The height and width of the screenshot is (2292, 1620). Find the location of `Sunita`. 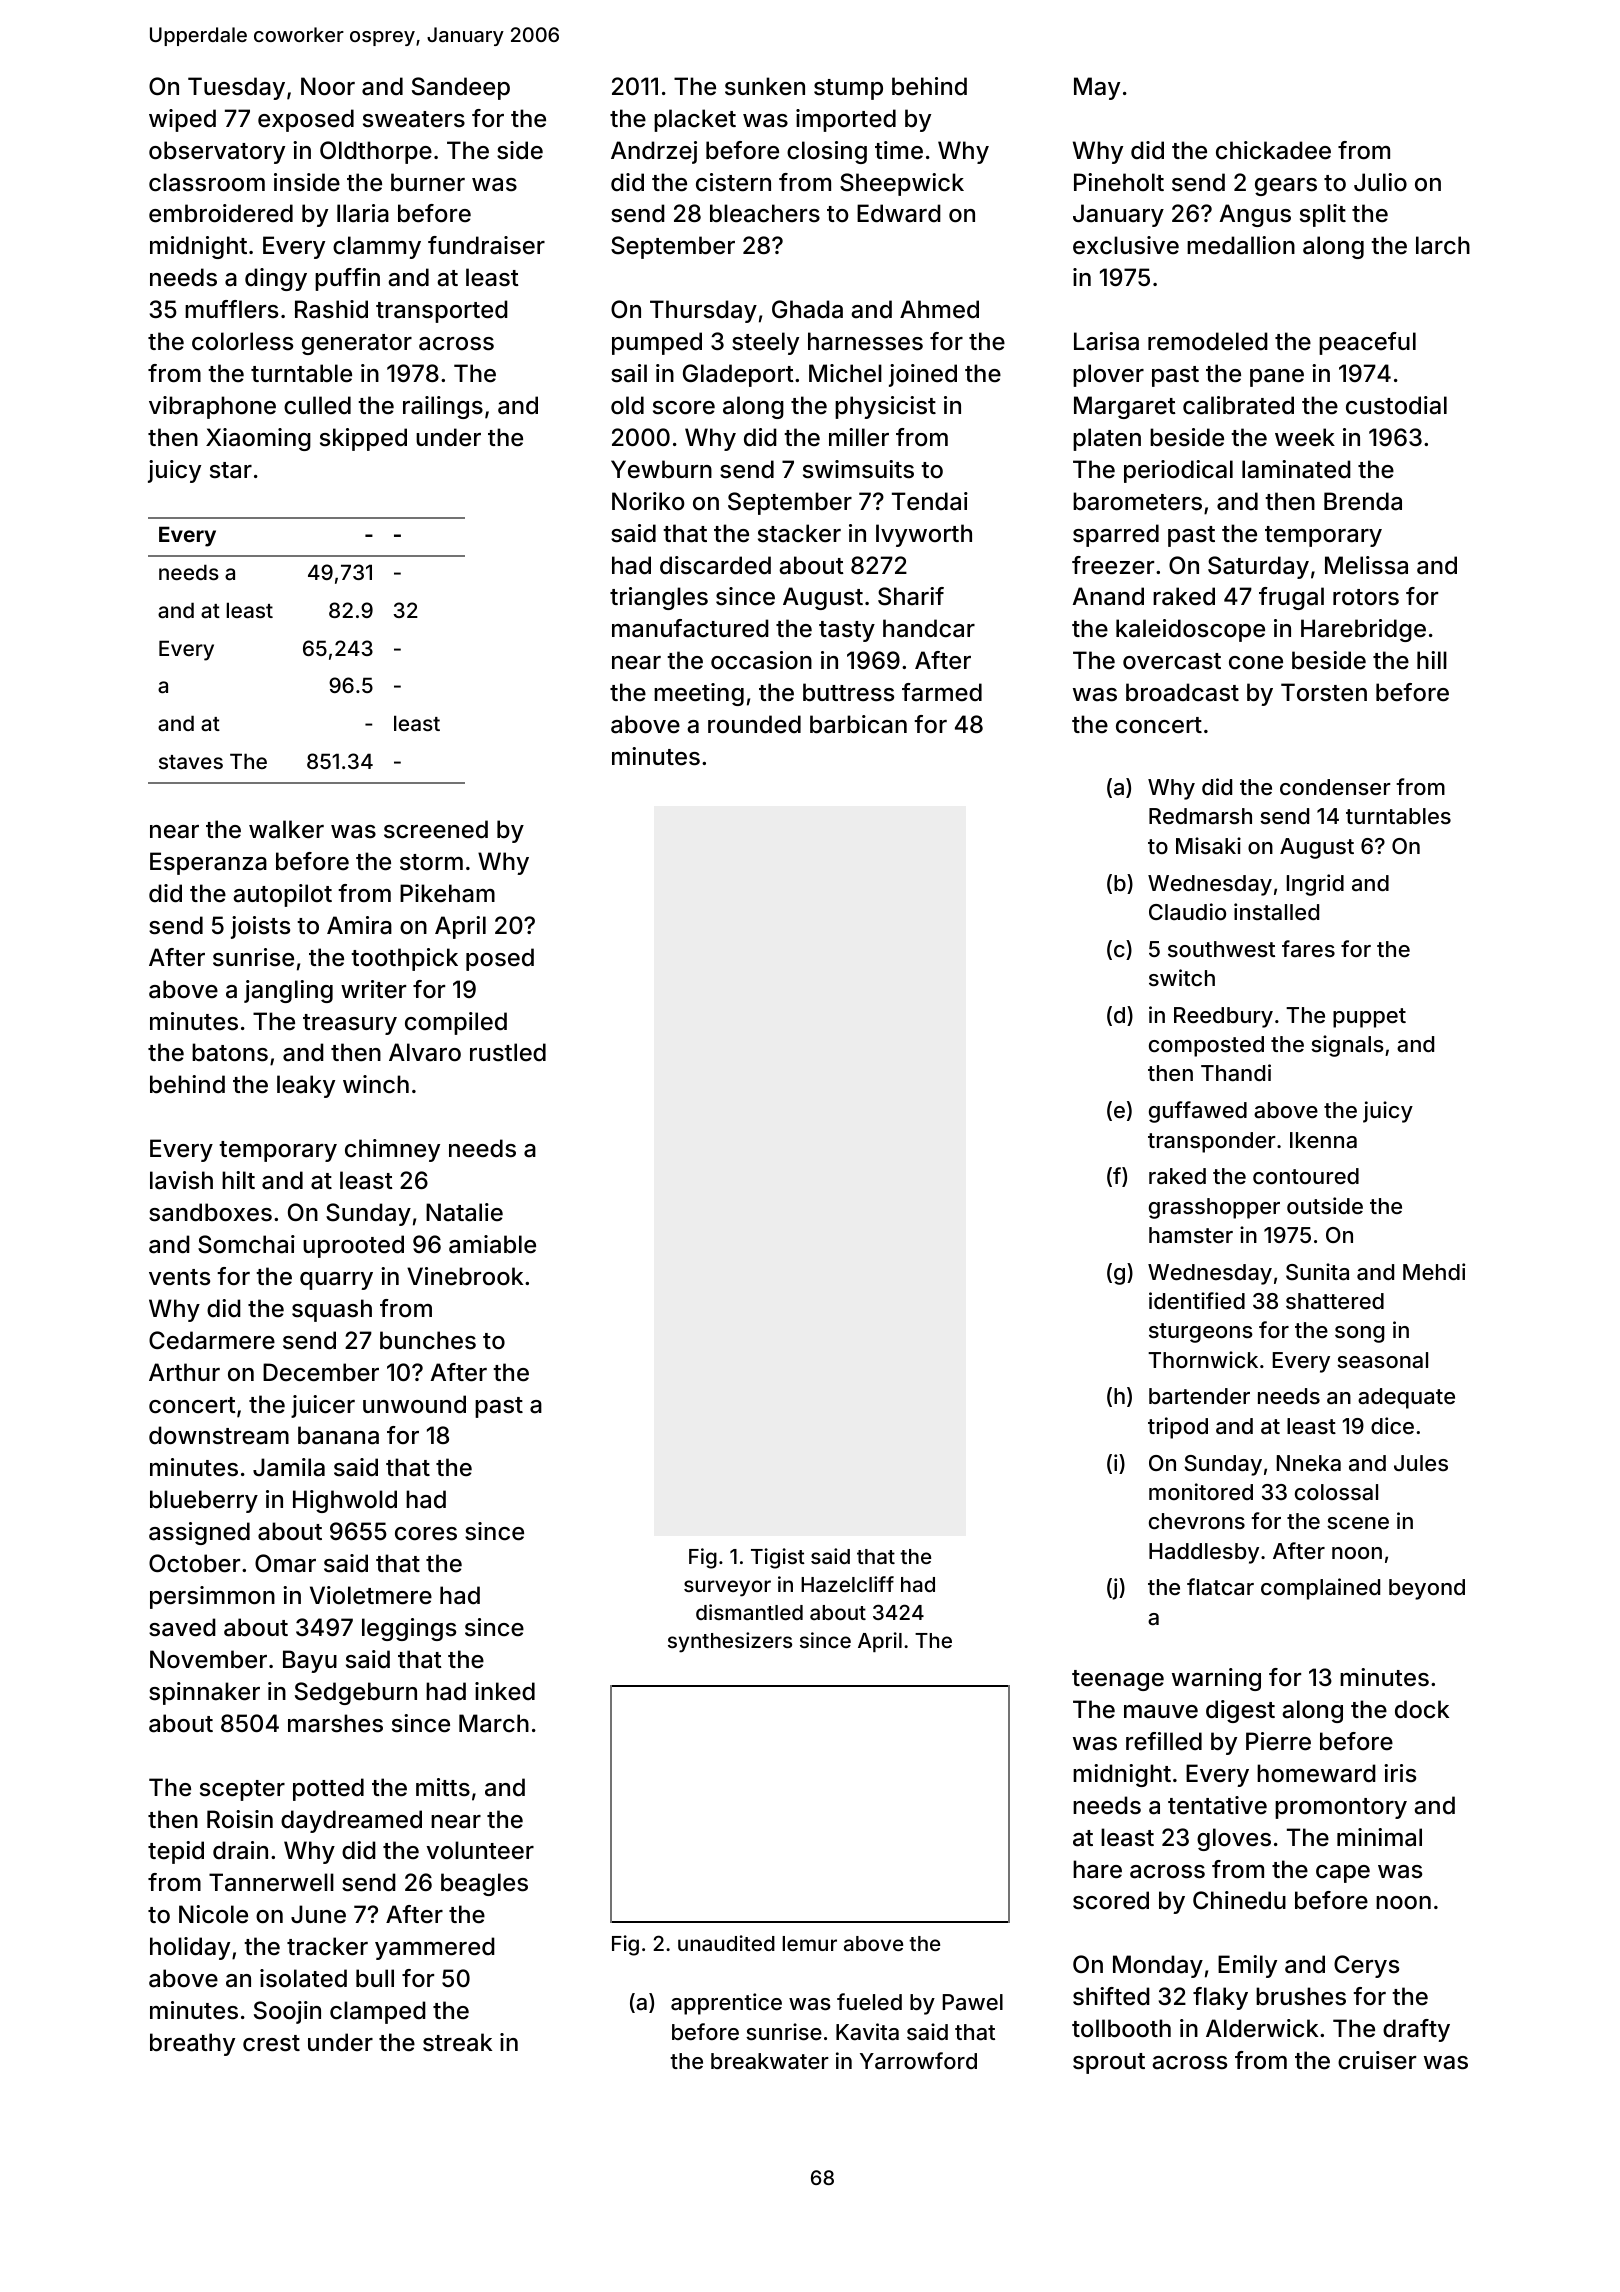

Sunita is located at coordinates (1317, 1272).
